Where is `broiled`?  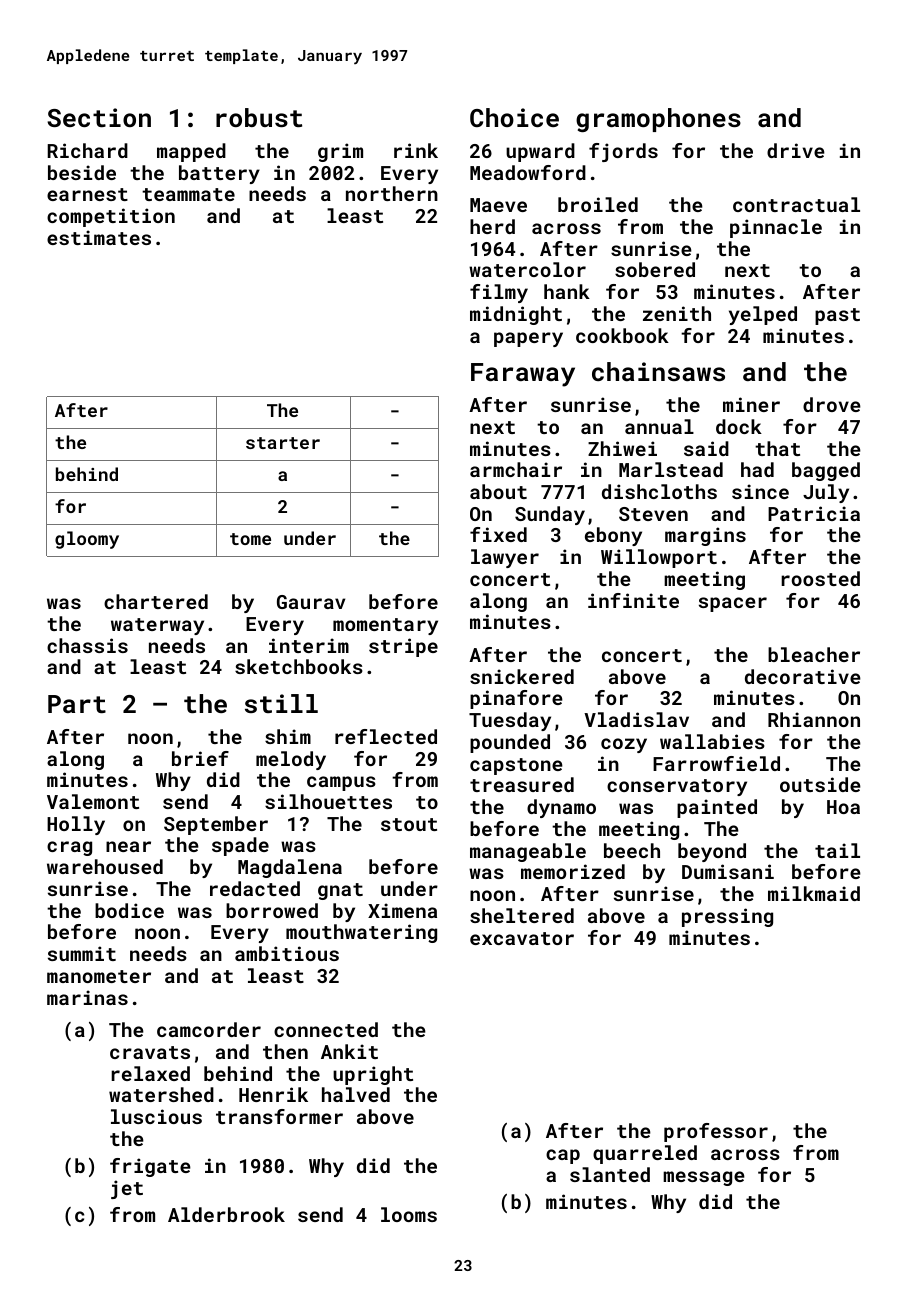 broiled is located at coordinates (598, 204).
